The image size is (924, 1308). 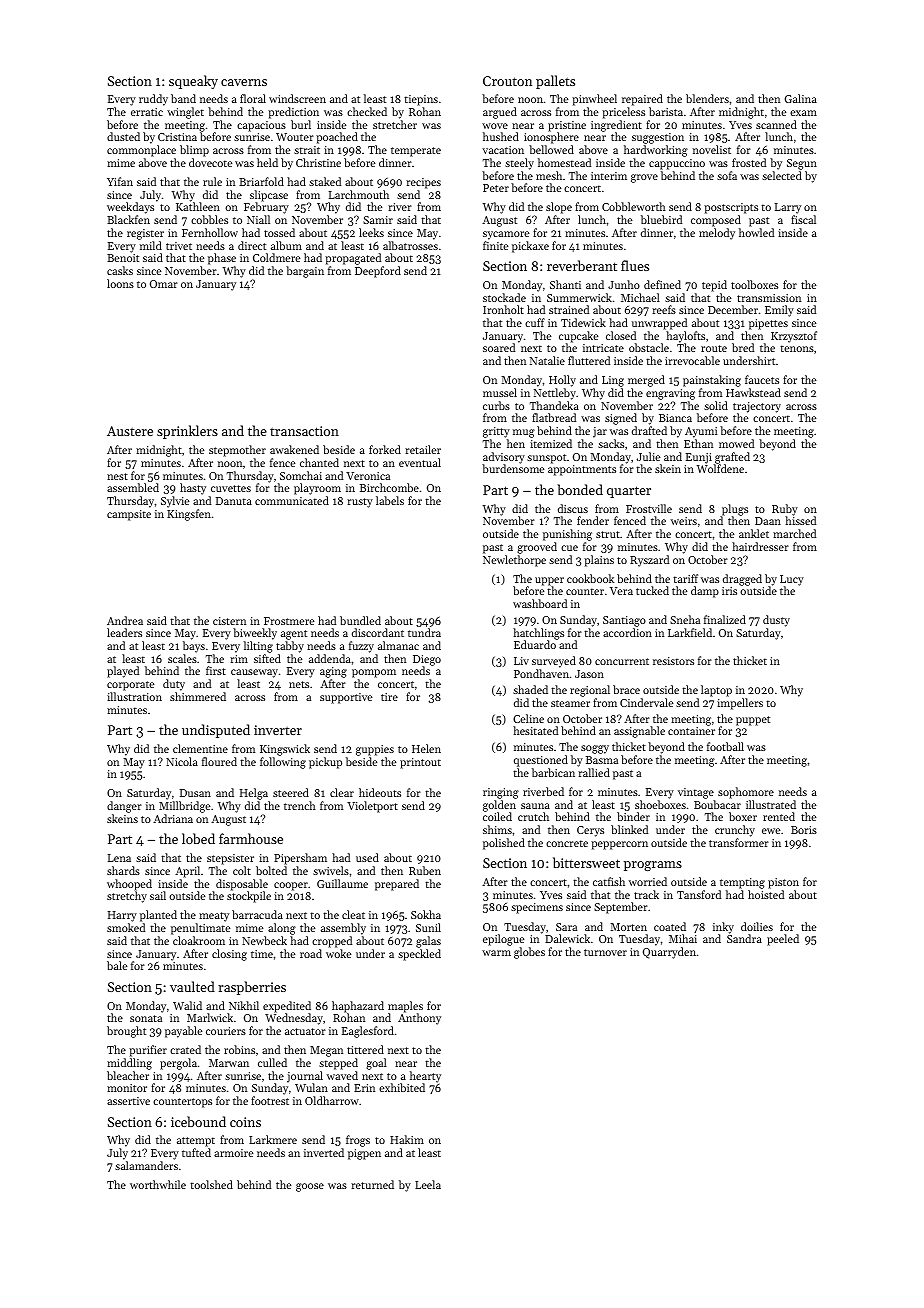 I want to click on worthwhile, so click(x=158, y=1184).
